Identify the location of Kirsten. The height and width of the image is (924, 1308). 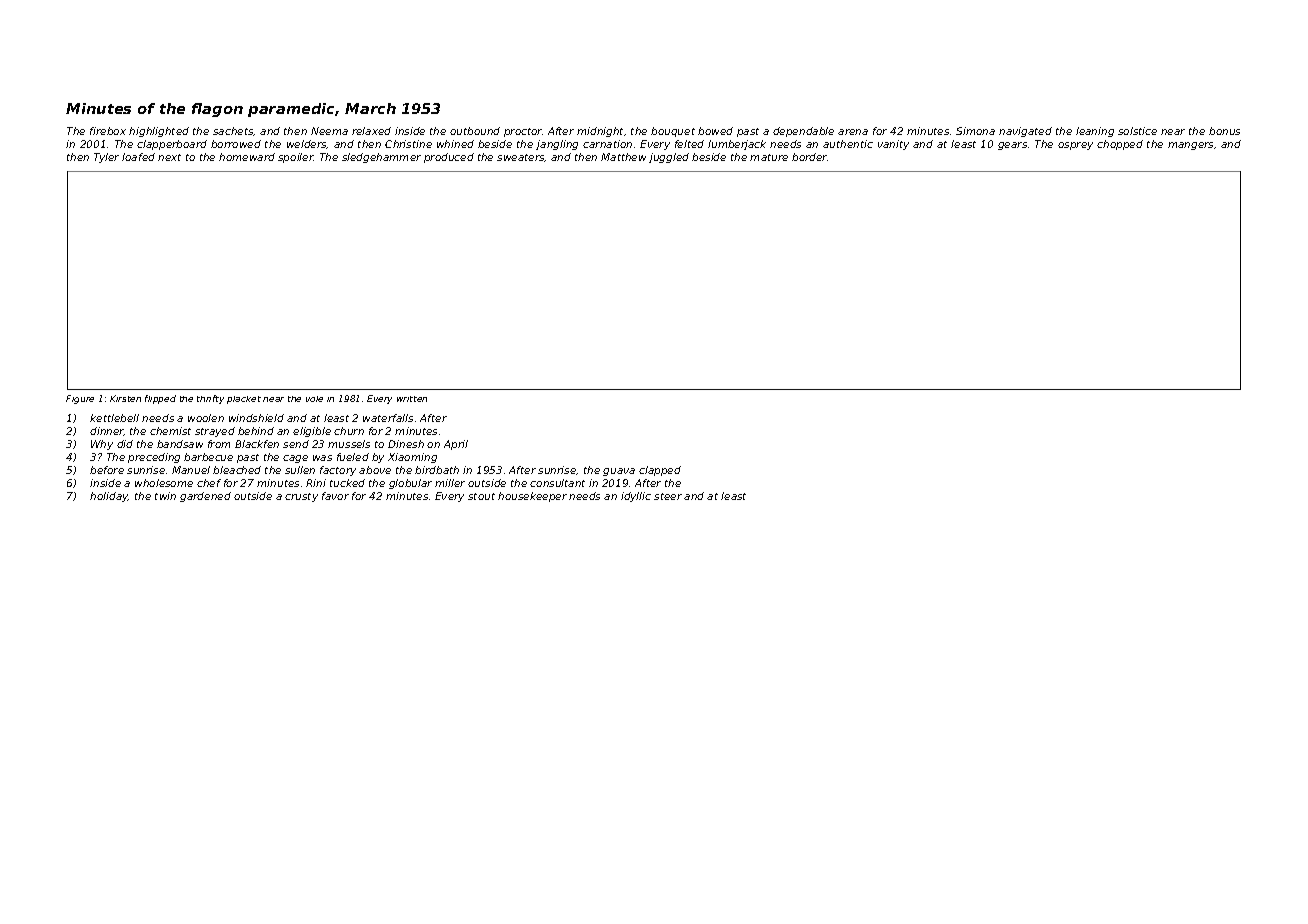
(125, 398).
